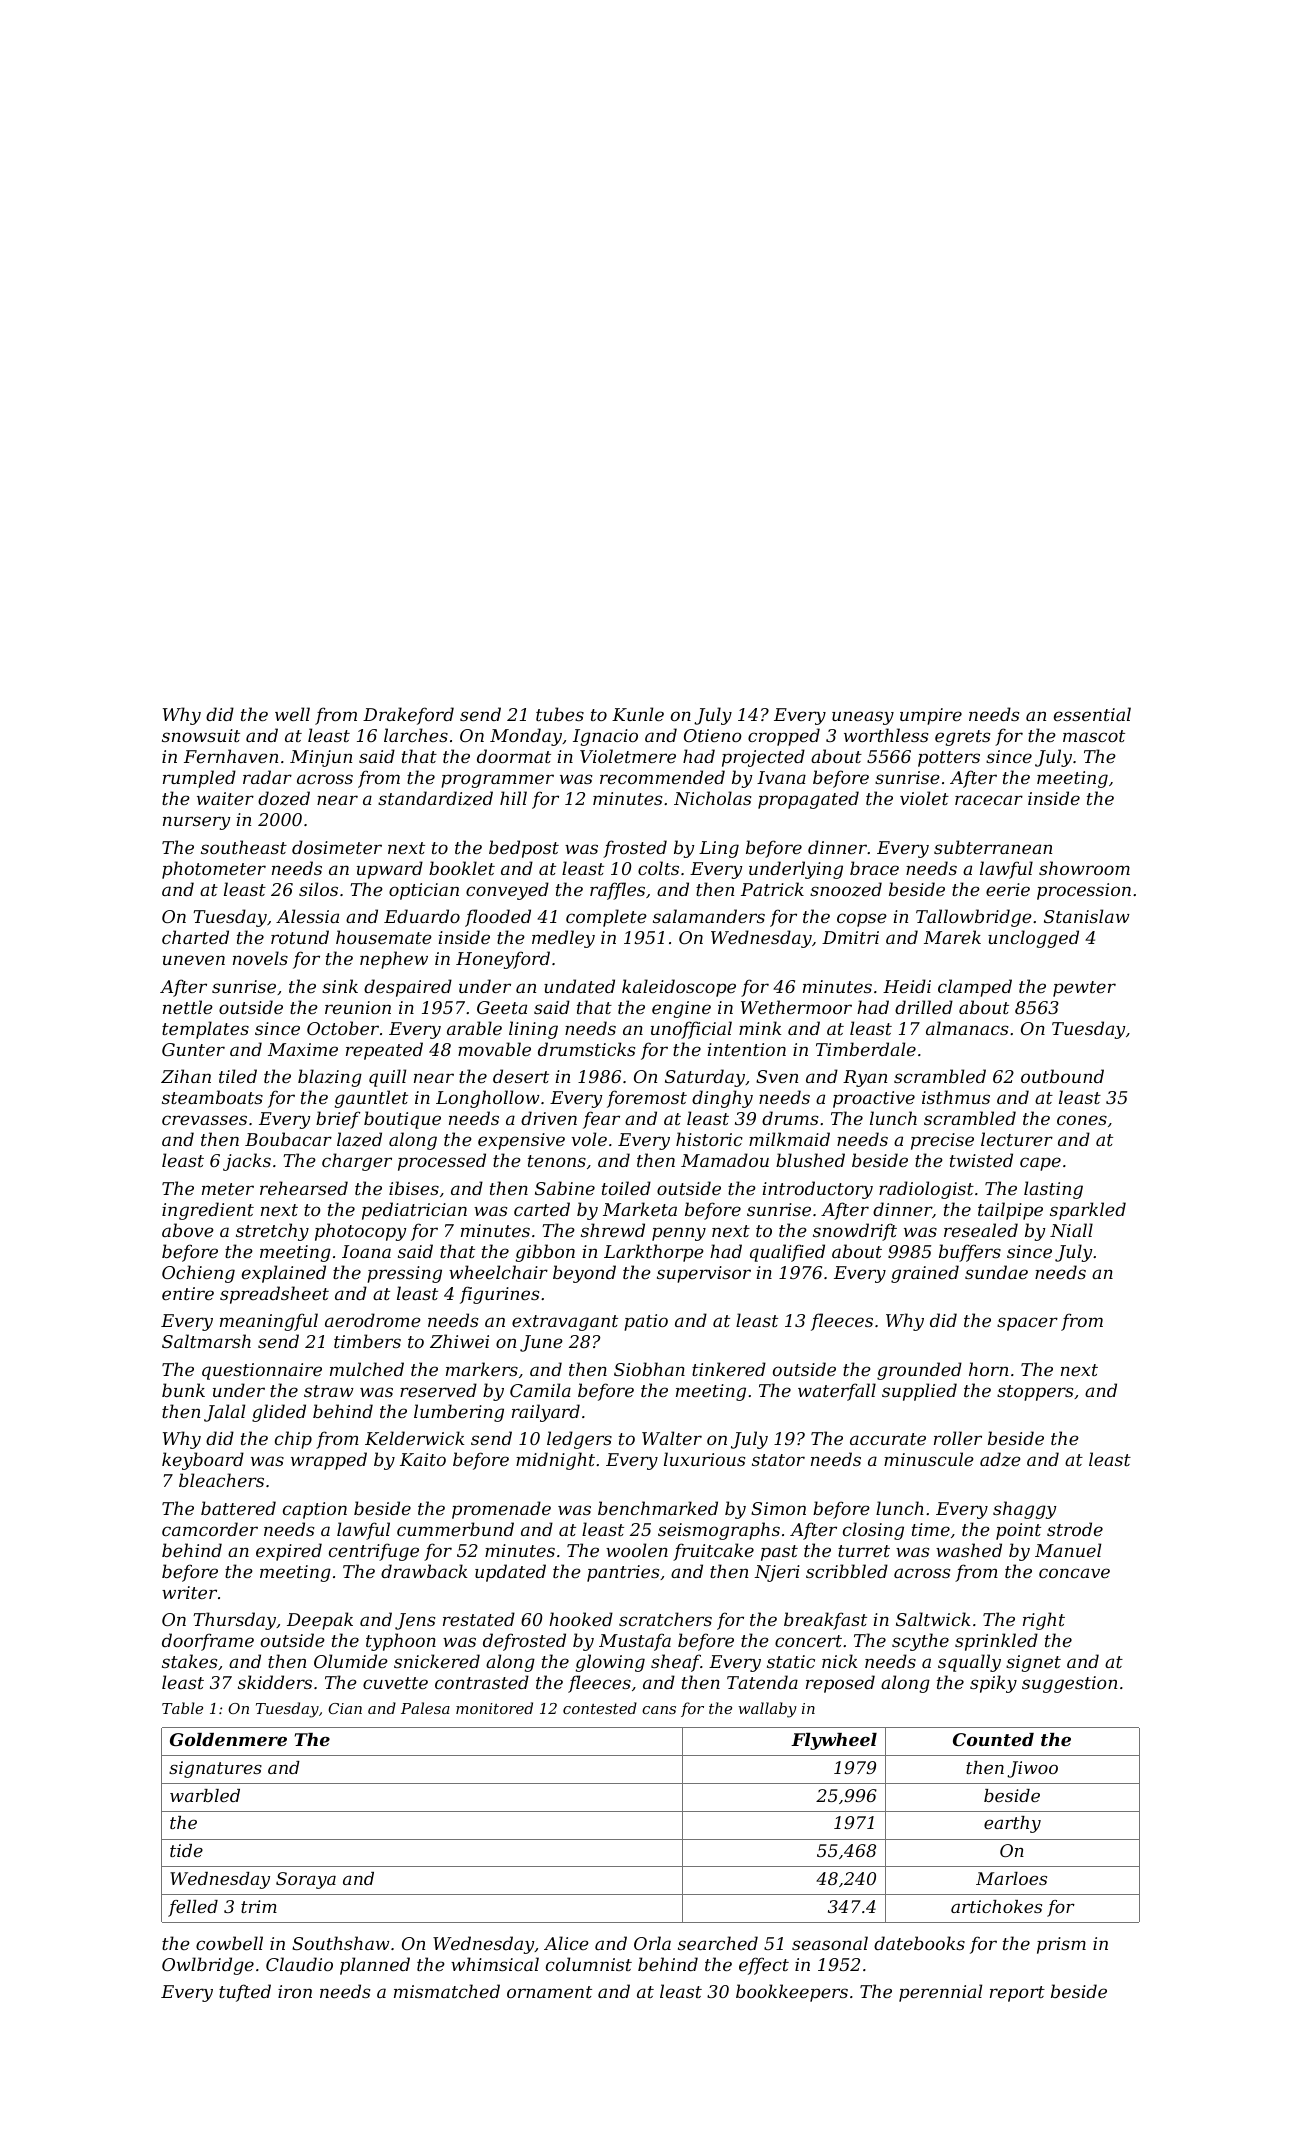 This screenshot has height=2143, width=1301. What do you see at coordinates (719, 849) in the screenshot?
I see `Ling` at bounding box center [719, 849].
